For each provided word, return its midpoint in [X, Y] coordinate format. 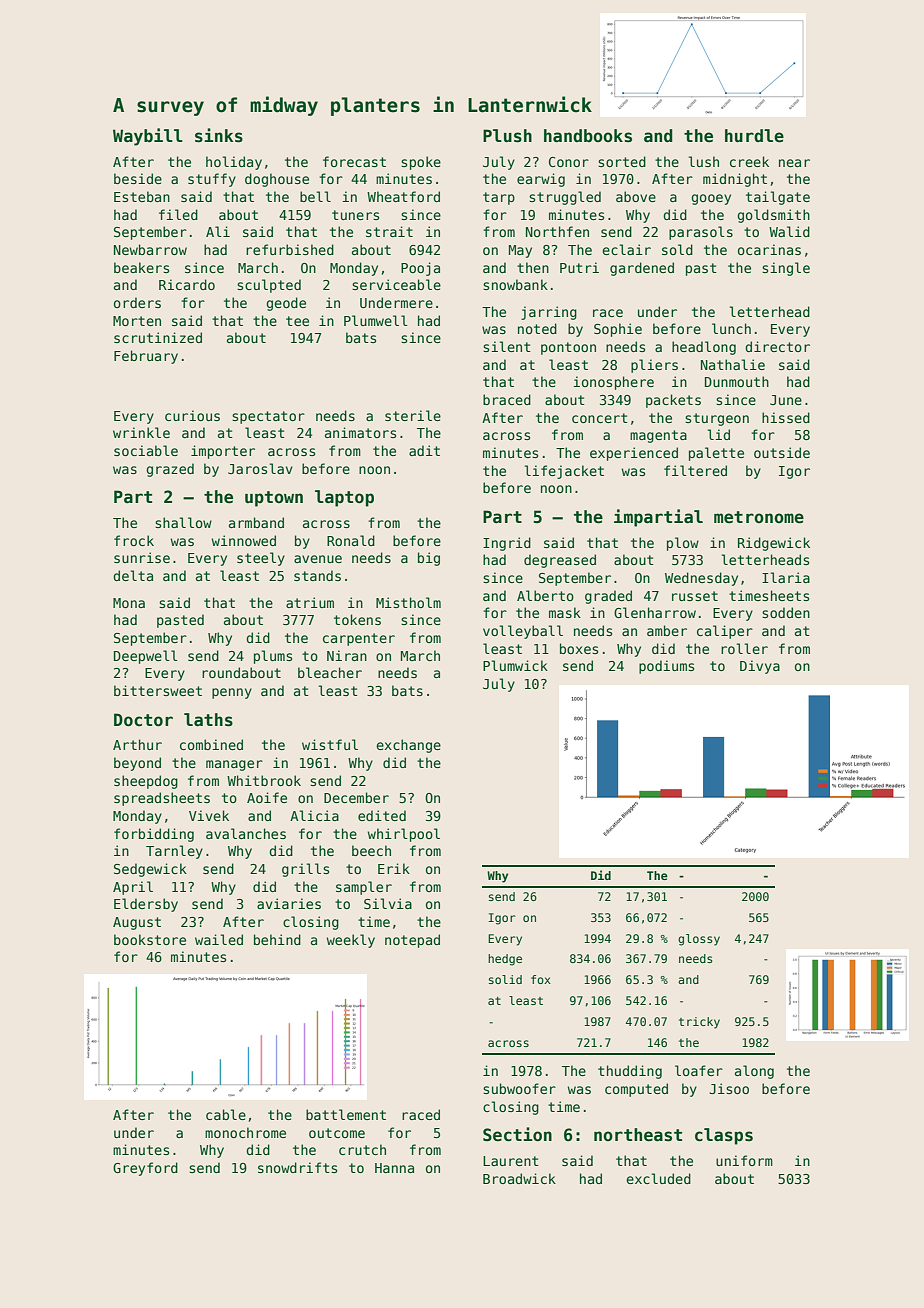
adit [424, 450]
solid [505, 979]
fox [541, 979]
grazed [170, 470]
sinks [219, 135]
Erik [394, 868]
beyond [137, 764]
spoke [421, 163]
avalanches [246, 833]
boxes [579, 648]
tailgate [778, 198]
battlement [346, 1114]
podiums [666, 667]
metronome [759, 517]
